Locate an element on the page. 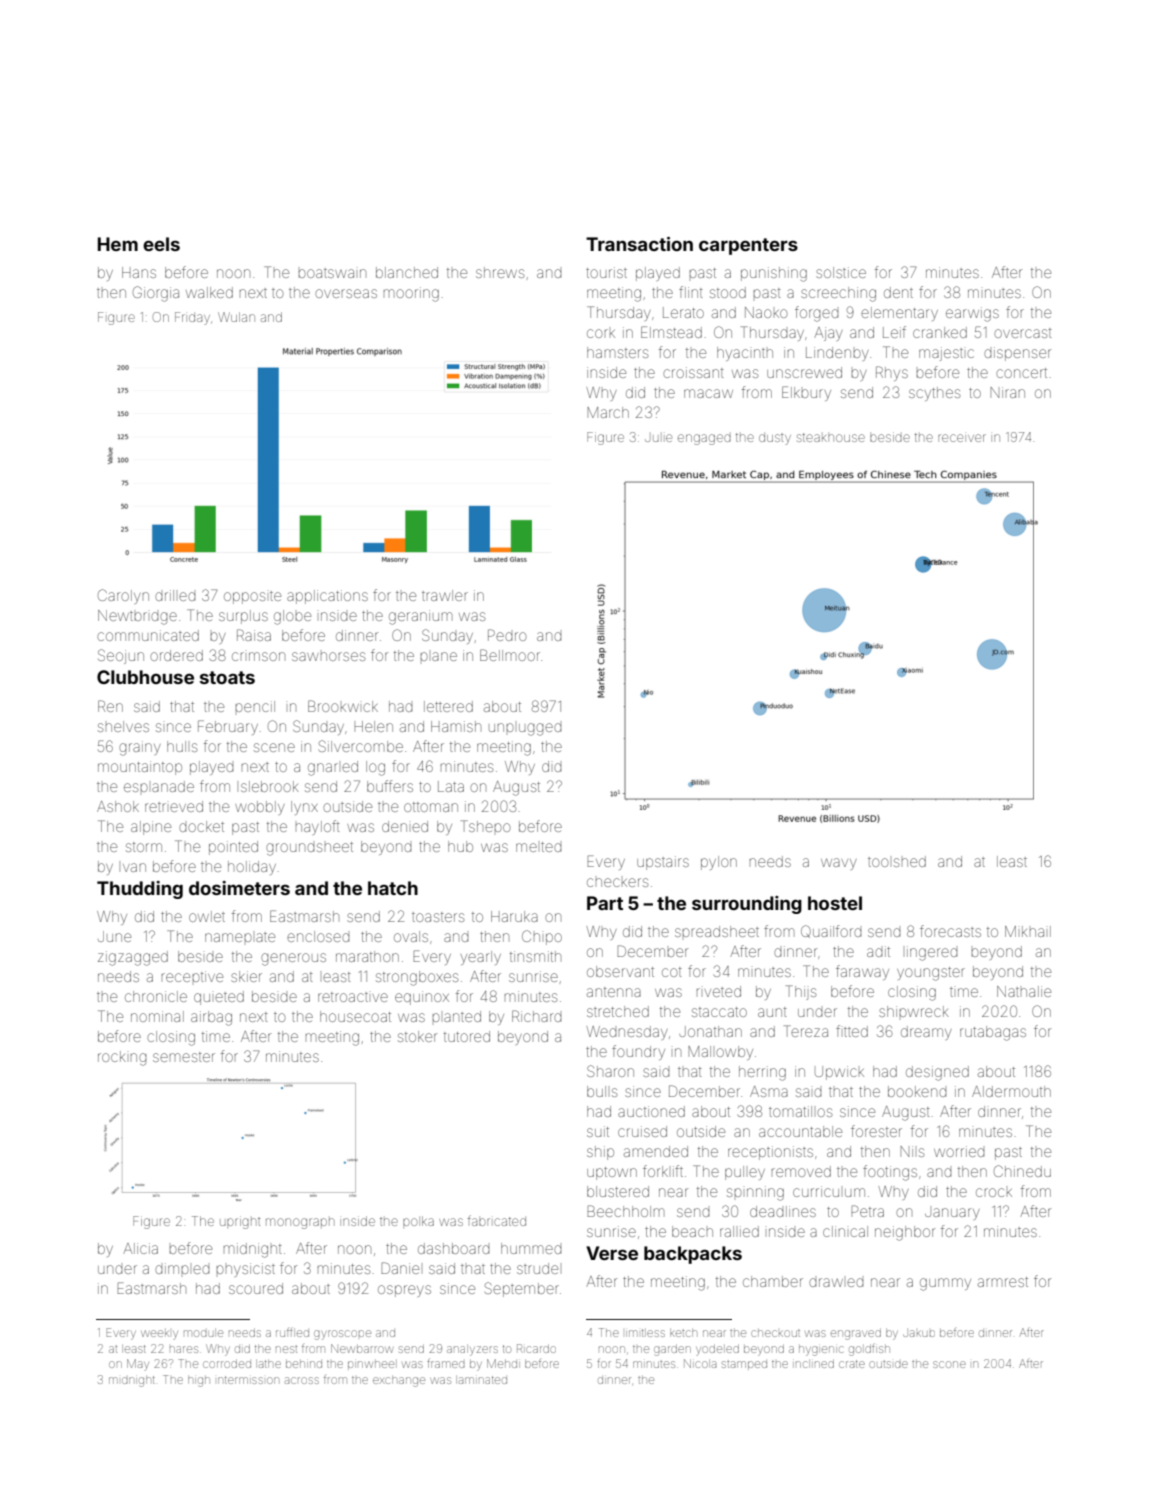  Hans is located at coordinates (139, 272).
